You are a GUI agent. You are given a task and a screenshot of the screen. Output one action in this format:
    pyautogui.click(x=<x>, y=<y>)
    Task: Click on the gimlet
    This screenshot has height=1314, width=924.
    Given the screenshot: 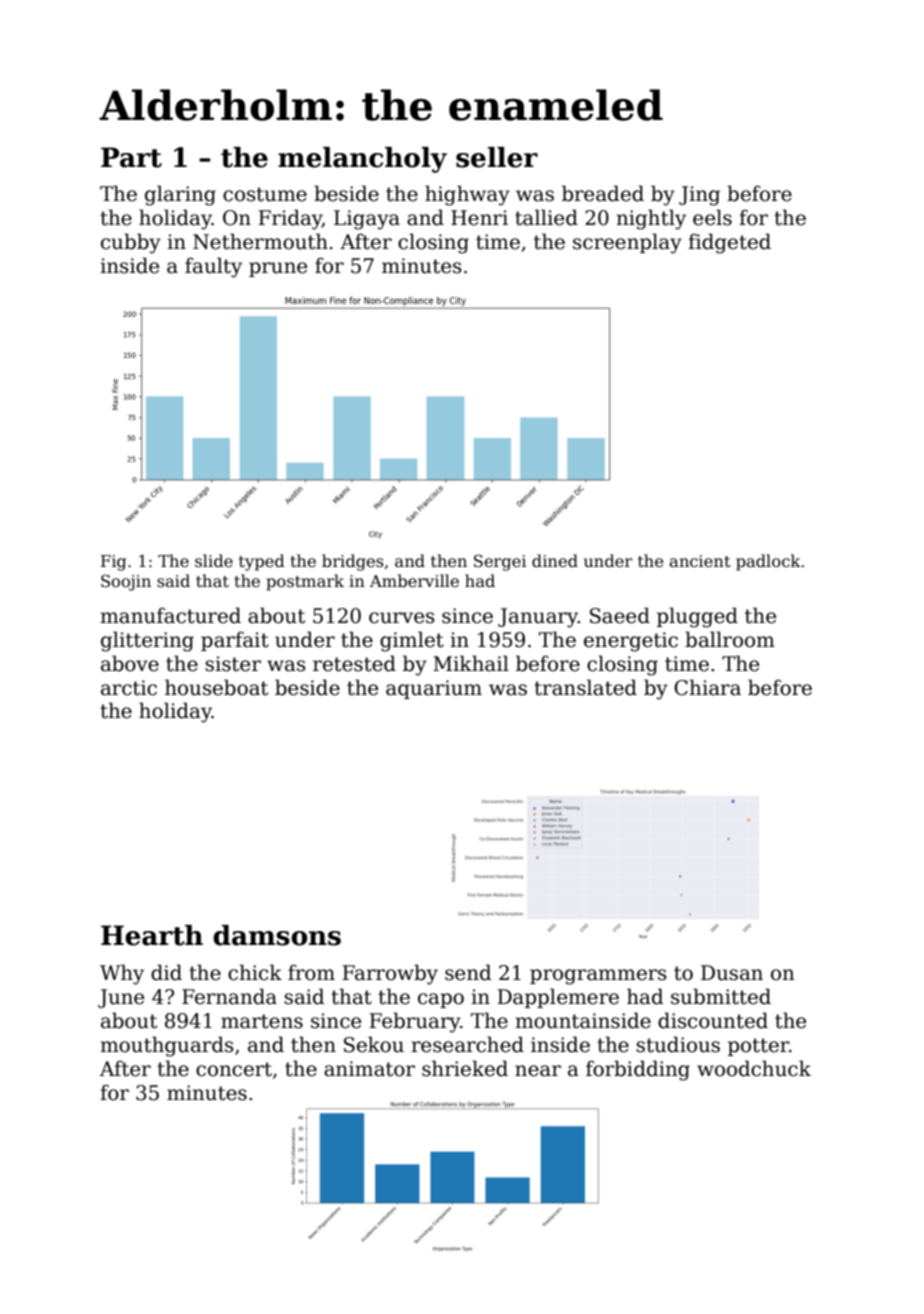 What is the action you would take?
    pyautogui.click(x=412, y=641)
